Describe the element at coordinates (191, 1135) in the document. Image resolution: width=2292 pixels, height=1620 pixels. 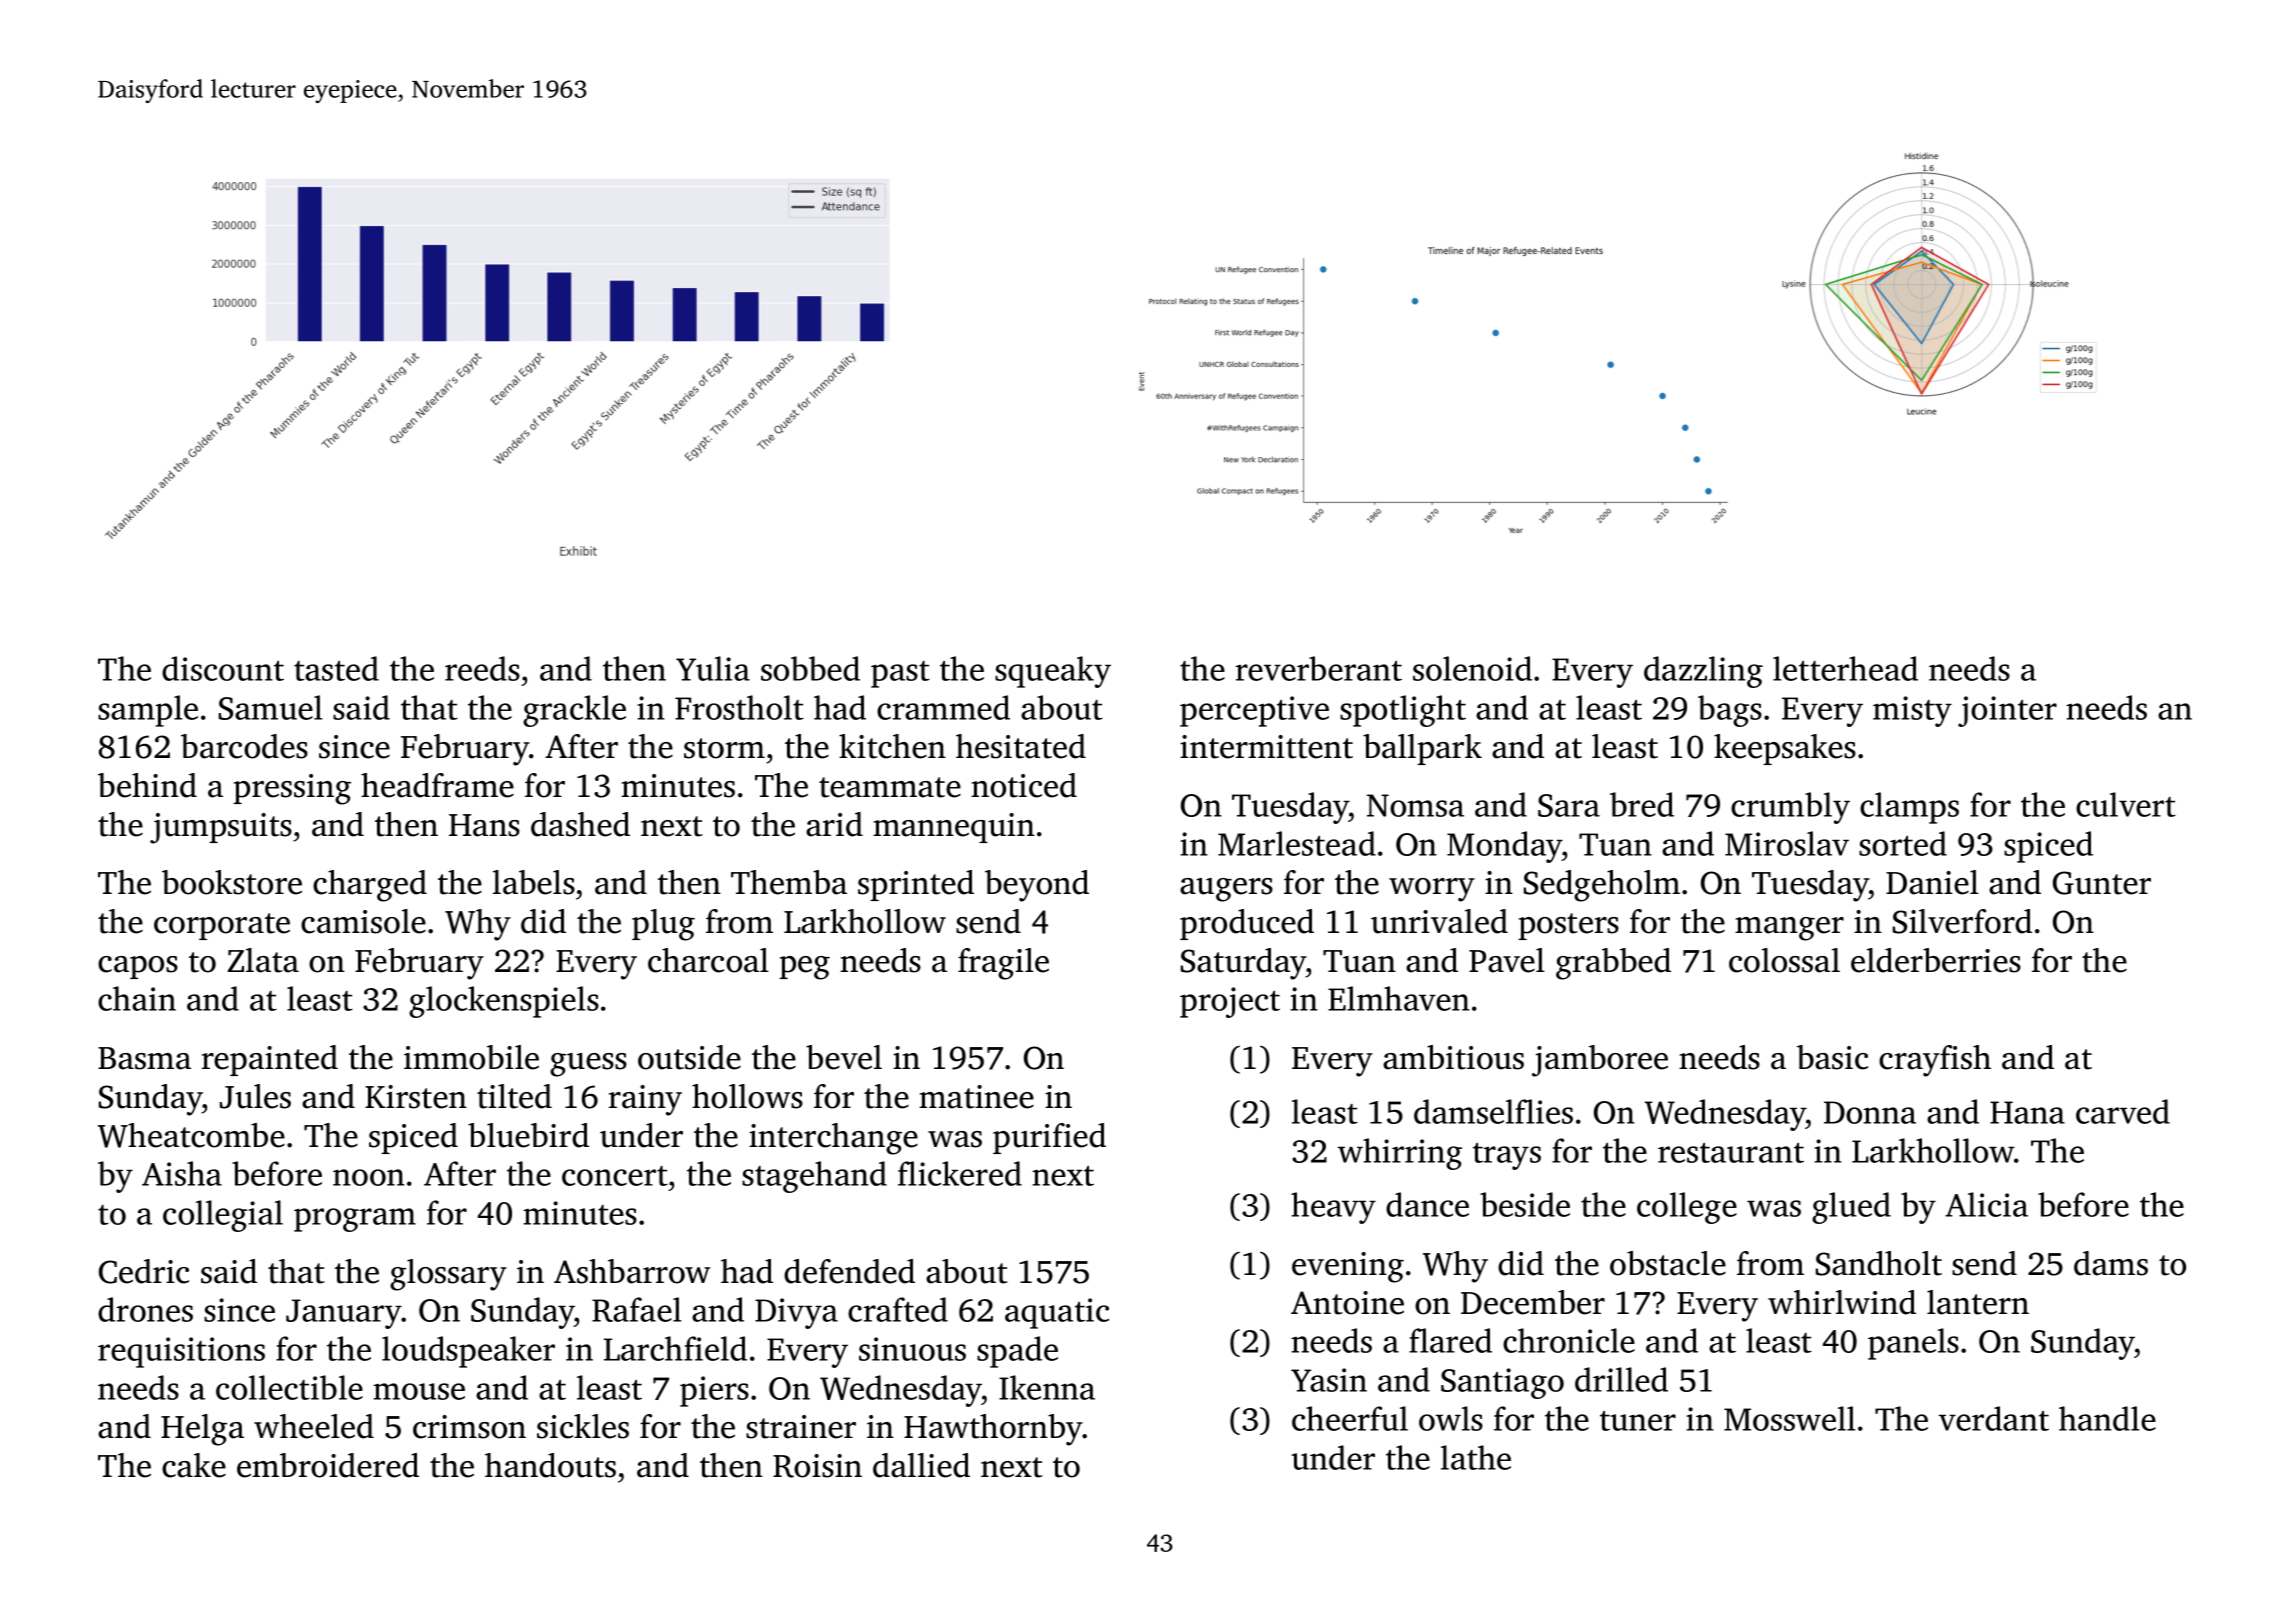
I see `Wheatcombe` at that location.
